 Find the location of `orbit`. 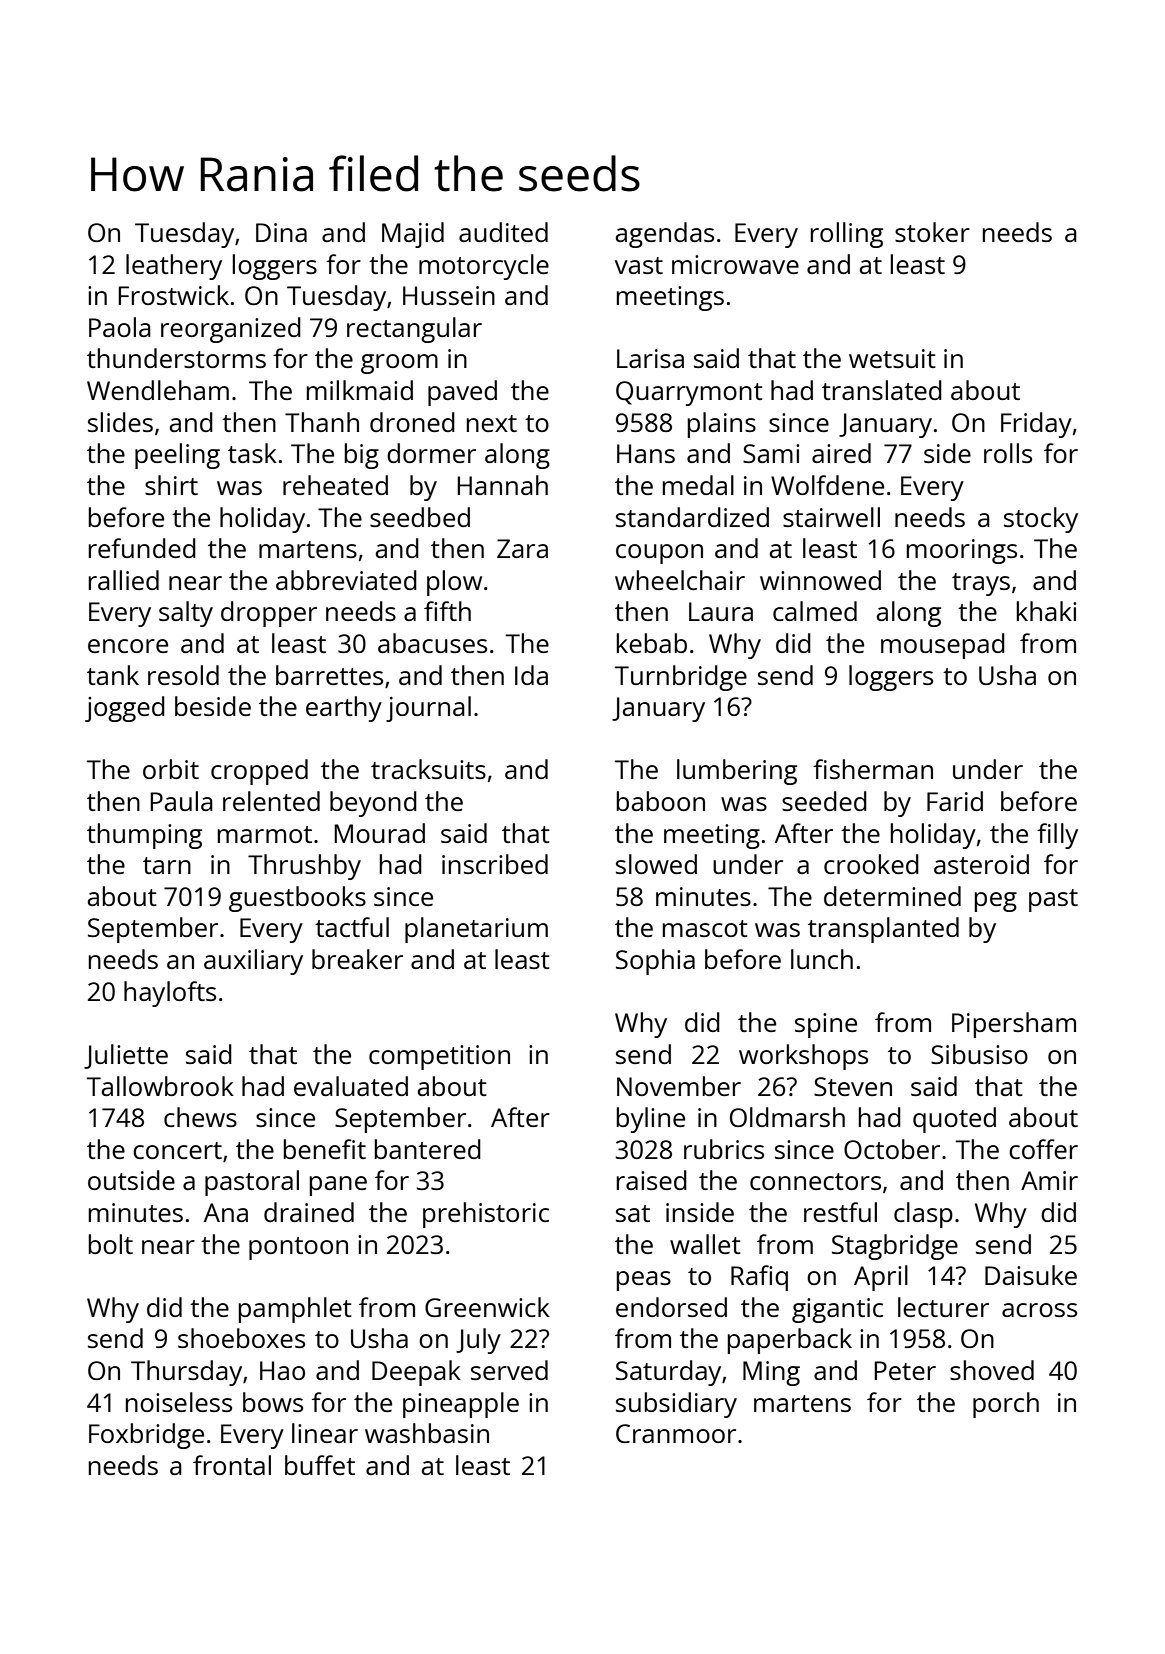

orbit is located at coordinates (171, 769).
